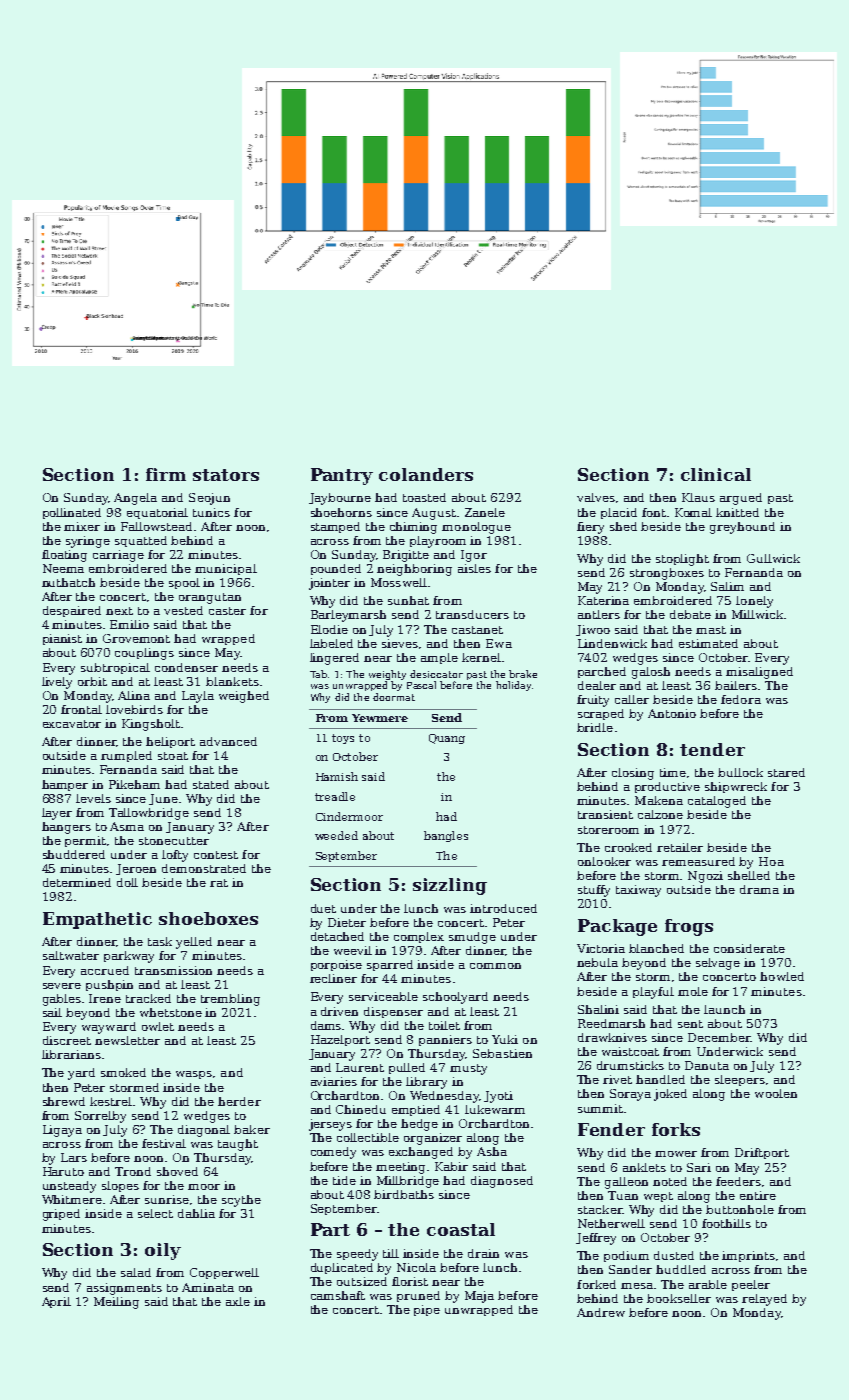  I want to click on municipal, so click(226, 569).
